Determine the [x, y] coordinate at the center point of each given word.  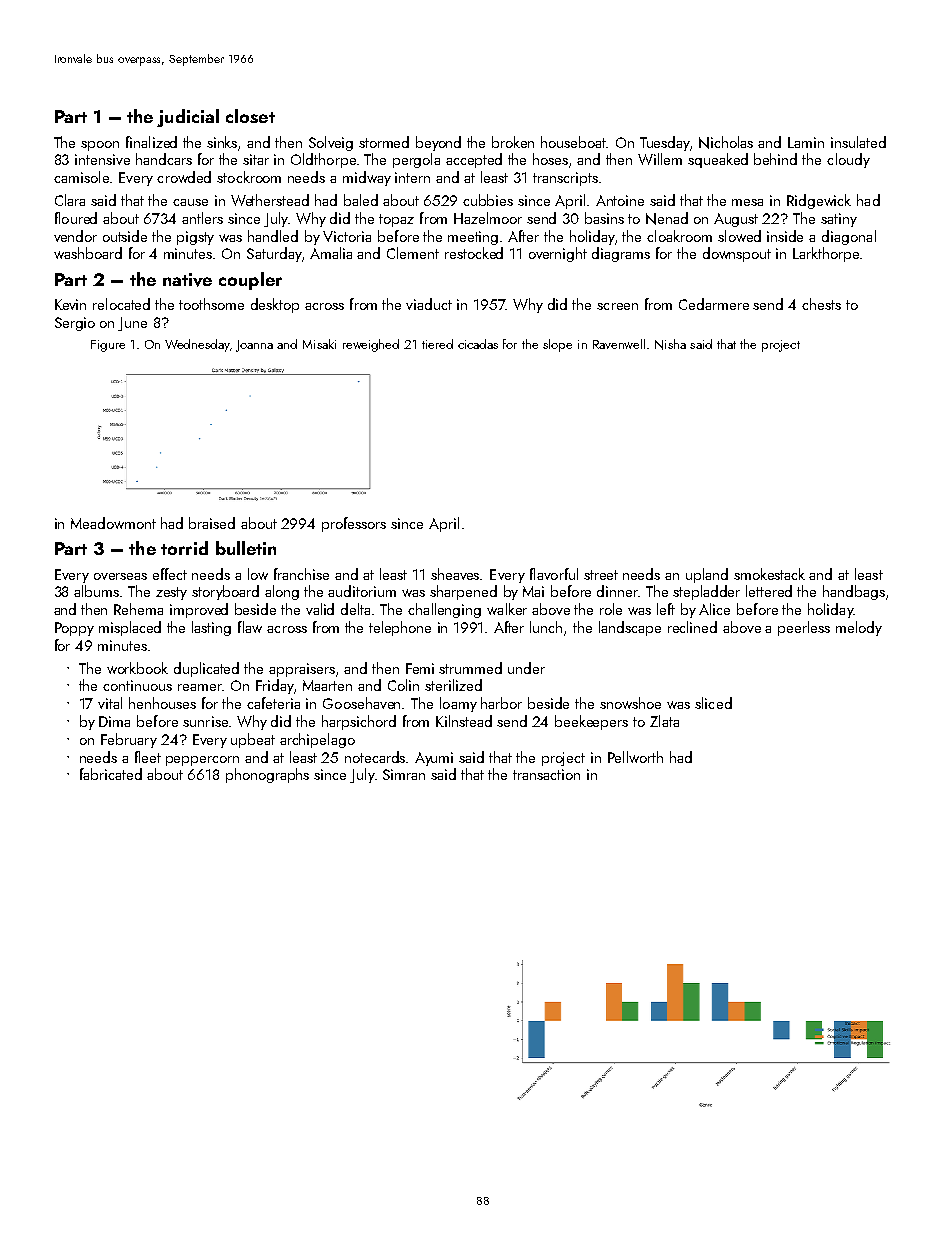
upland [707, 575]
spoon [100, 146]
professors [354, 524]
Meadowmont [113, 523]
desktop [275, 305]
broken [513, 142]
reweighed [371, 345]
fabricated [111, 774]
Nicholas [726, 142]
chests [821, 304]
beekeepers [591, 722]
